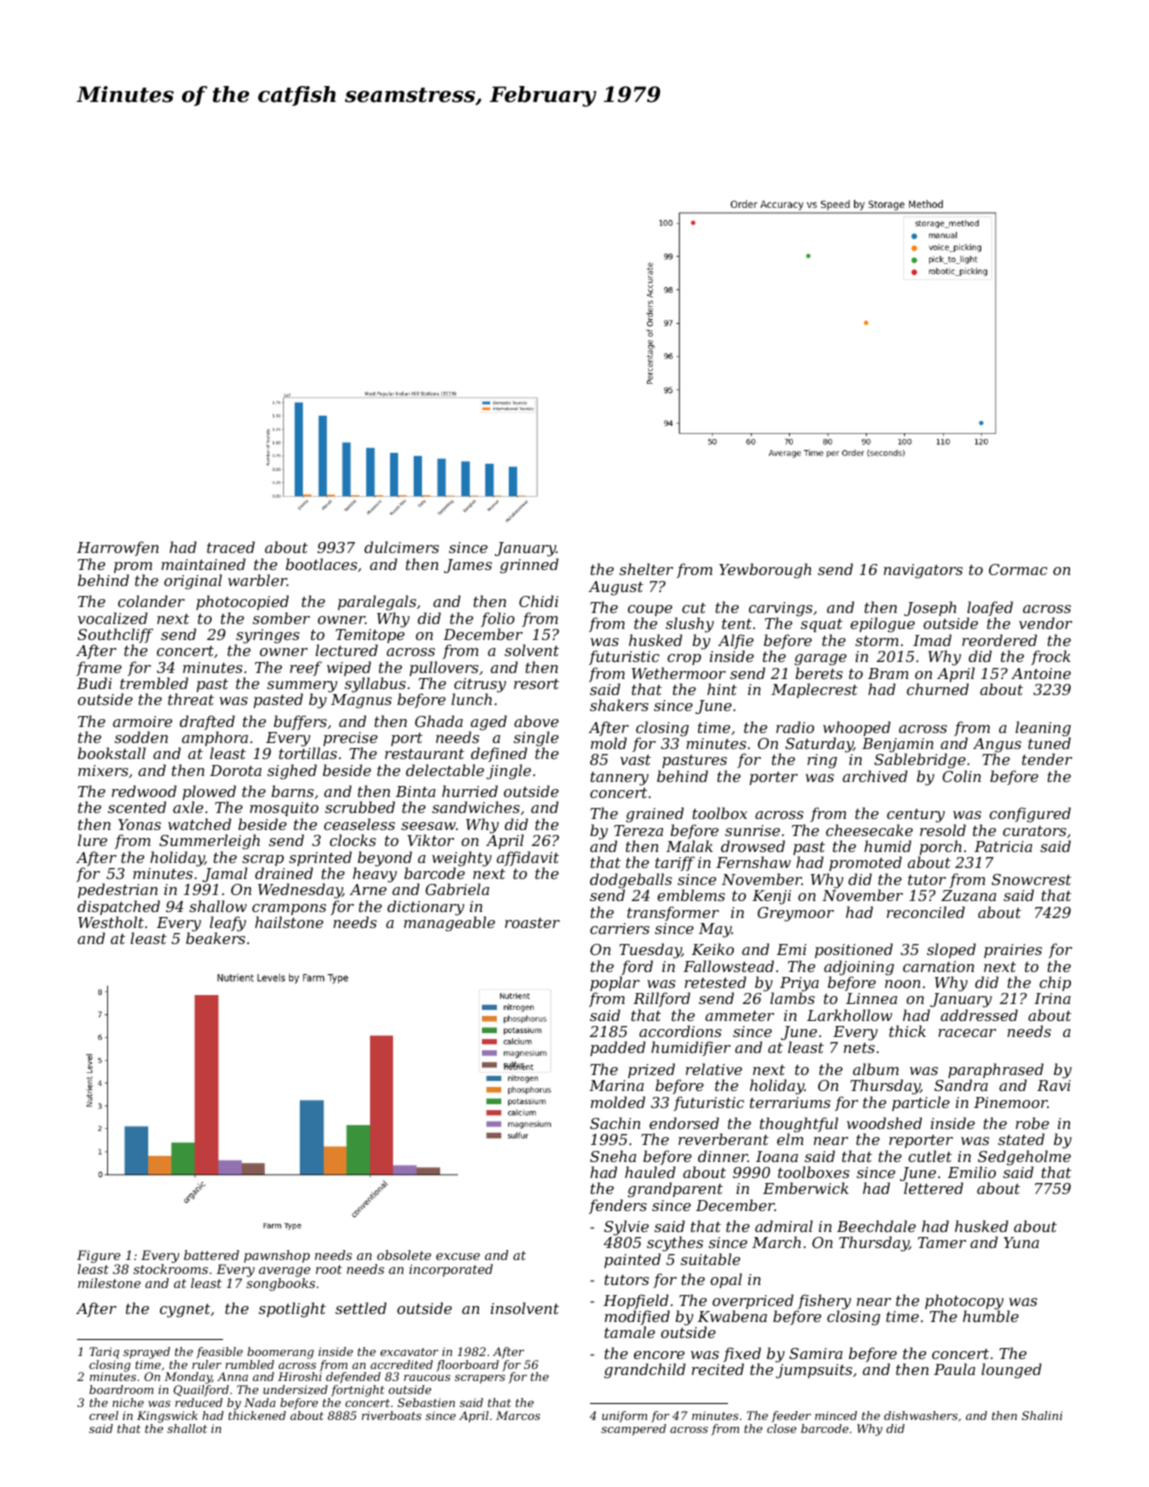 The width and height of the screenshot is (1149, 1487). What do you see at coordinates (211, 1255) in the screenshot?
I see `battered` at bounding box center [211, 1255].
